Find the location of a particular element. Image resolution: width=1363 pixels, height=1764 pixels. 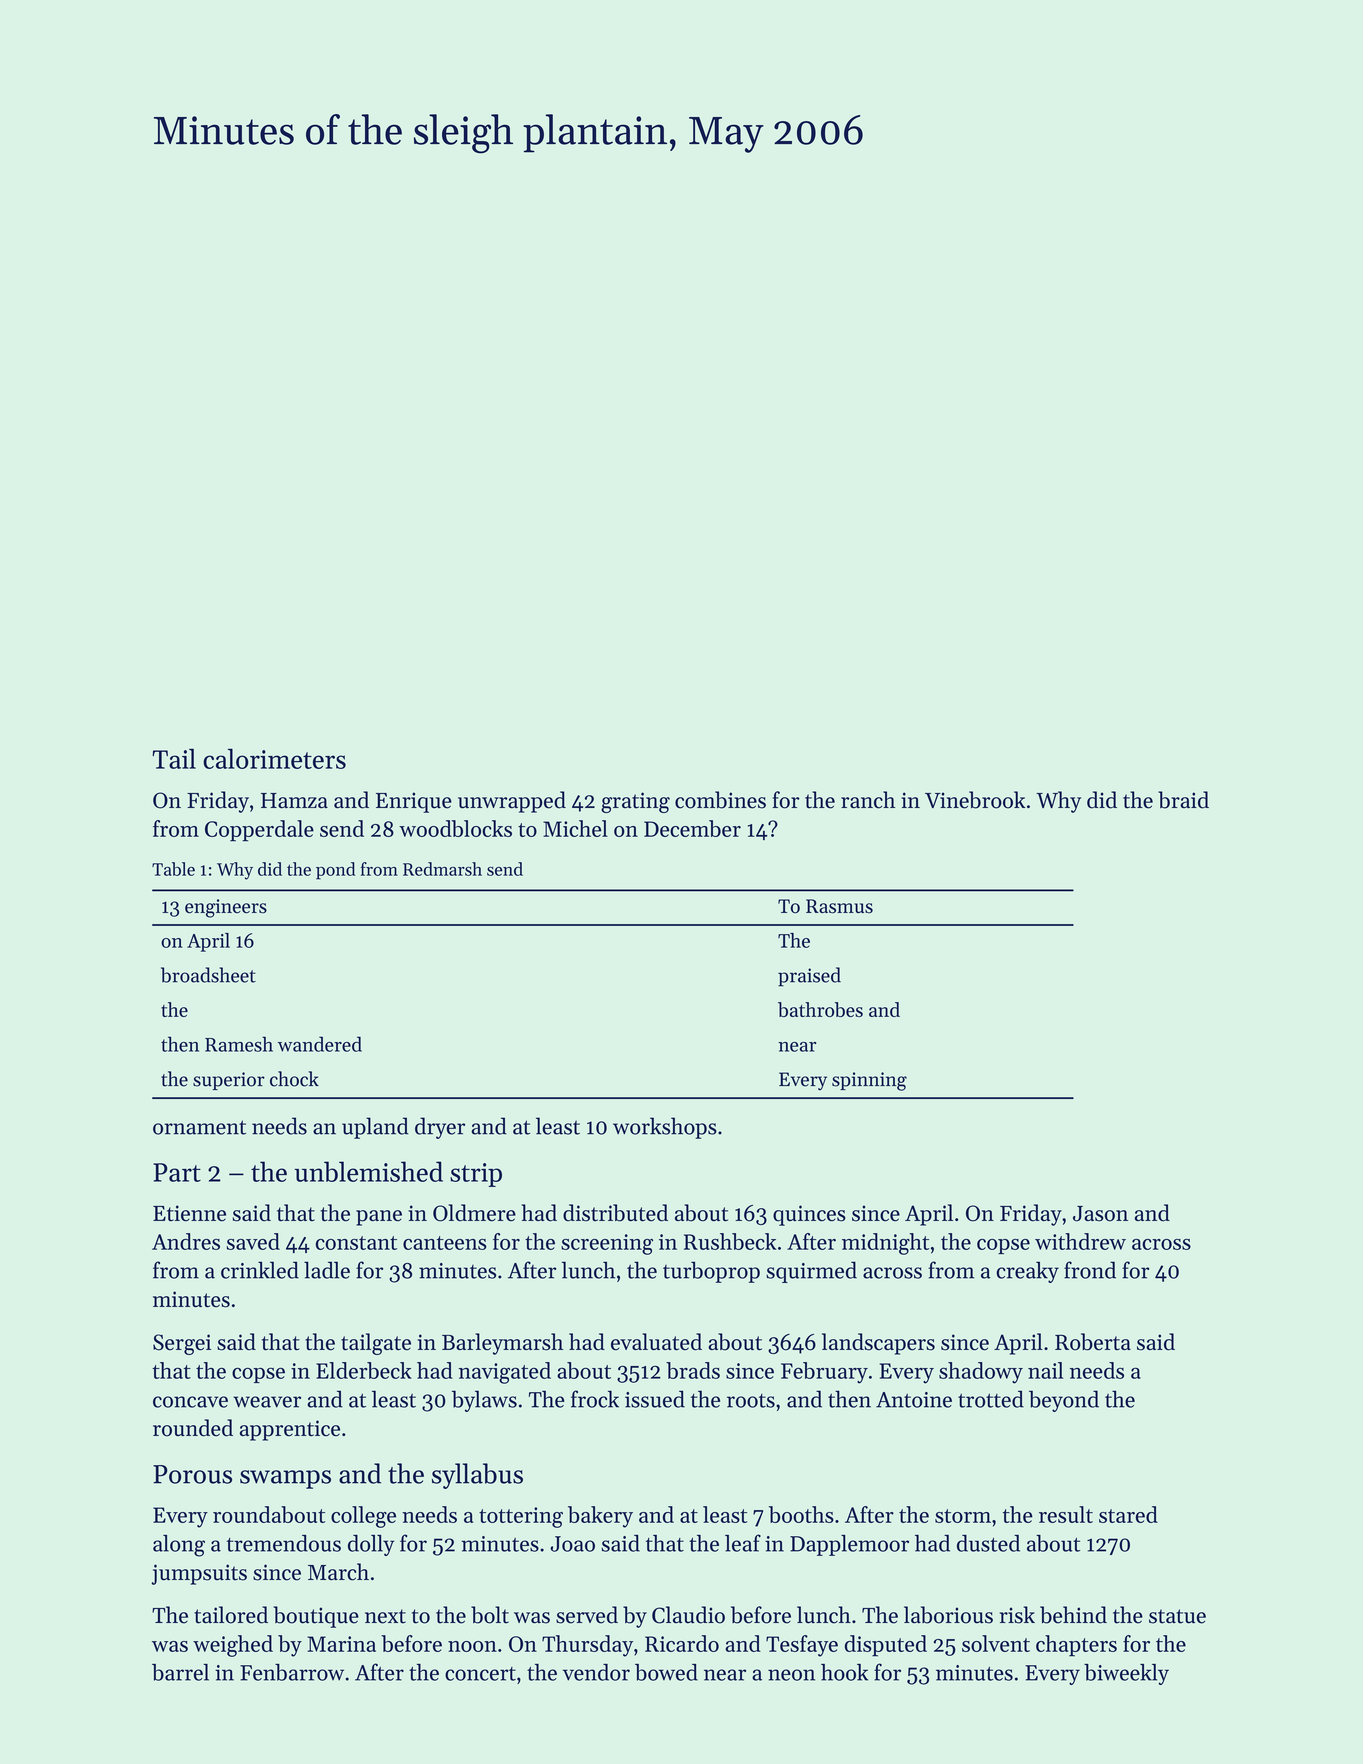

bathrobes is located at coordinates (820, 1009).
